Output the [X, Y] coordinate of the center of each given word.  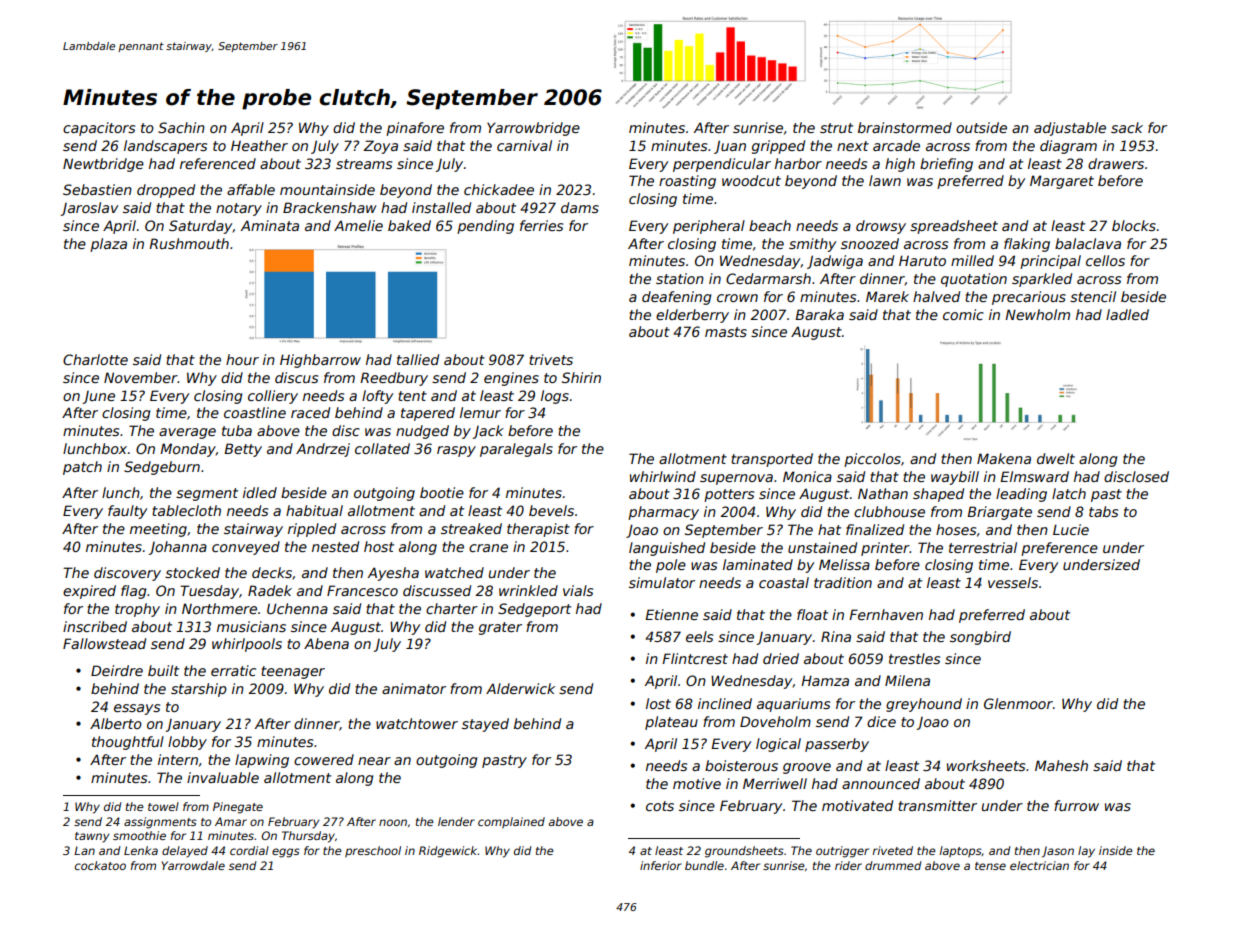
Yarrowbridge [533, 129]
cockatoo [100, 865]
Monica [807, 476]
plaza [108, 245]
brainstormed [905, 127]
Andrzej [323, 450]
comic [963, 314]
